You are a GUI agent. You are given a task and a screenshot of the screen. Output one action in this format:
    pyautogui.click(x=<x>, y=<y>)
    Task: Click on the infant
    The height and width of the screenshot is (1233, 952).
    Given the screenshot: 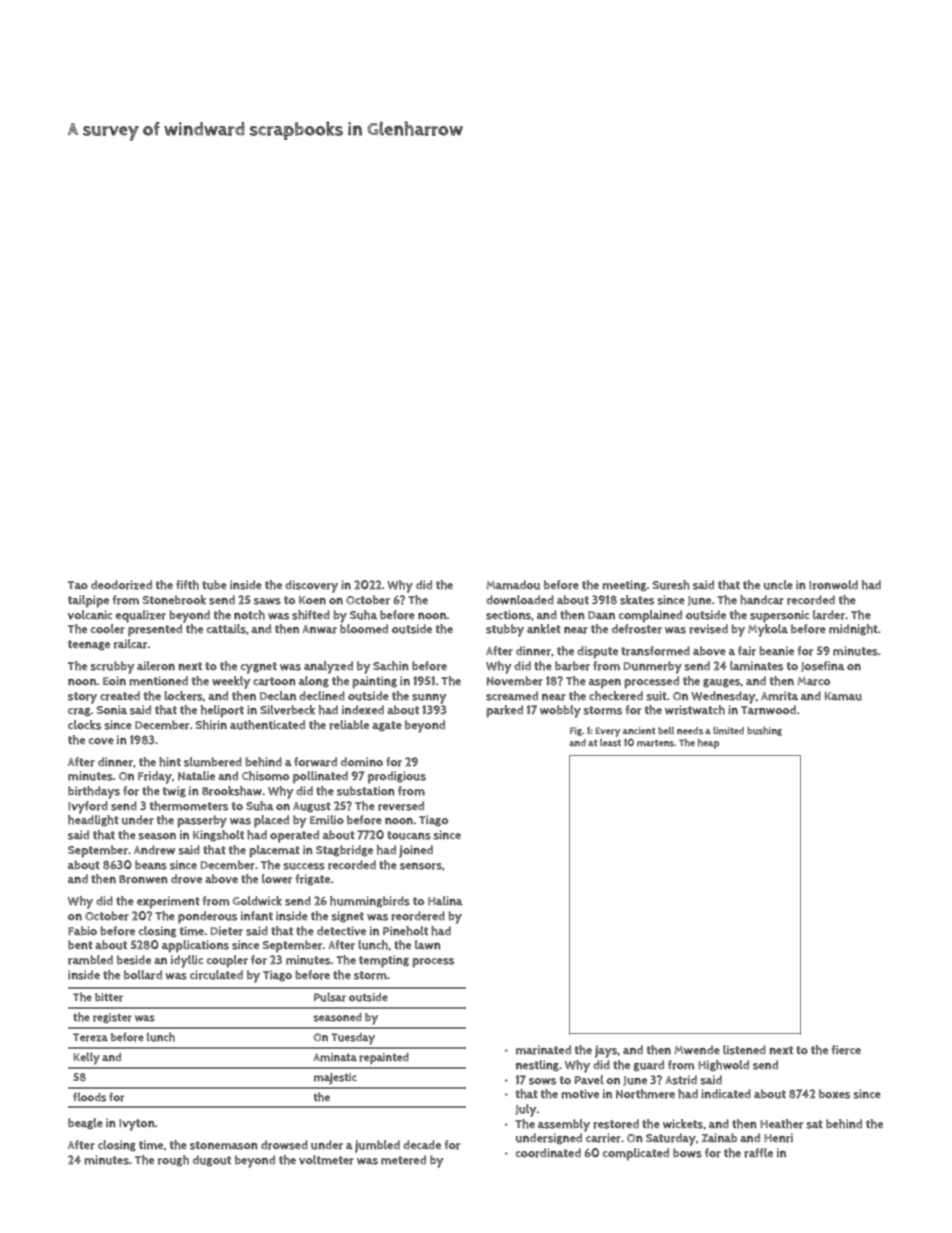 What is the action you would take?
    pyautogui.click(x=257, y=915)
